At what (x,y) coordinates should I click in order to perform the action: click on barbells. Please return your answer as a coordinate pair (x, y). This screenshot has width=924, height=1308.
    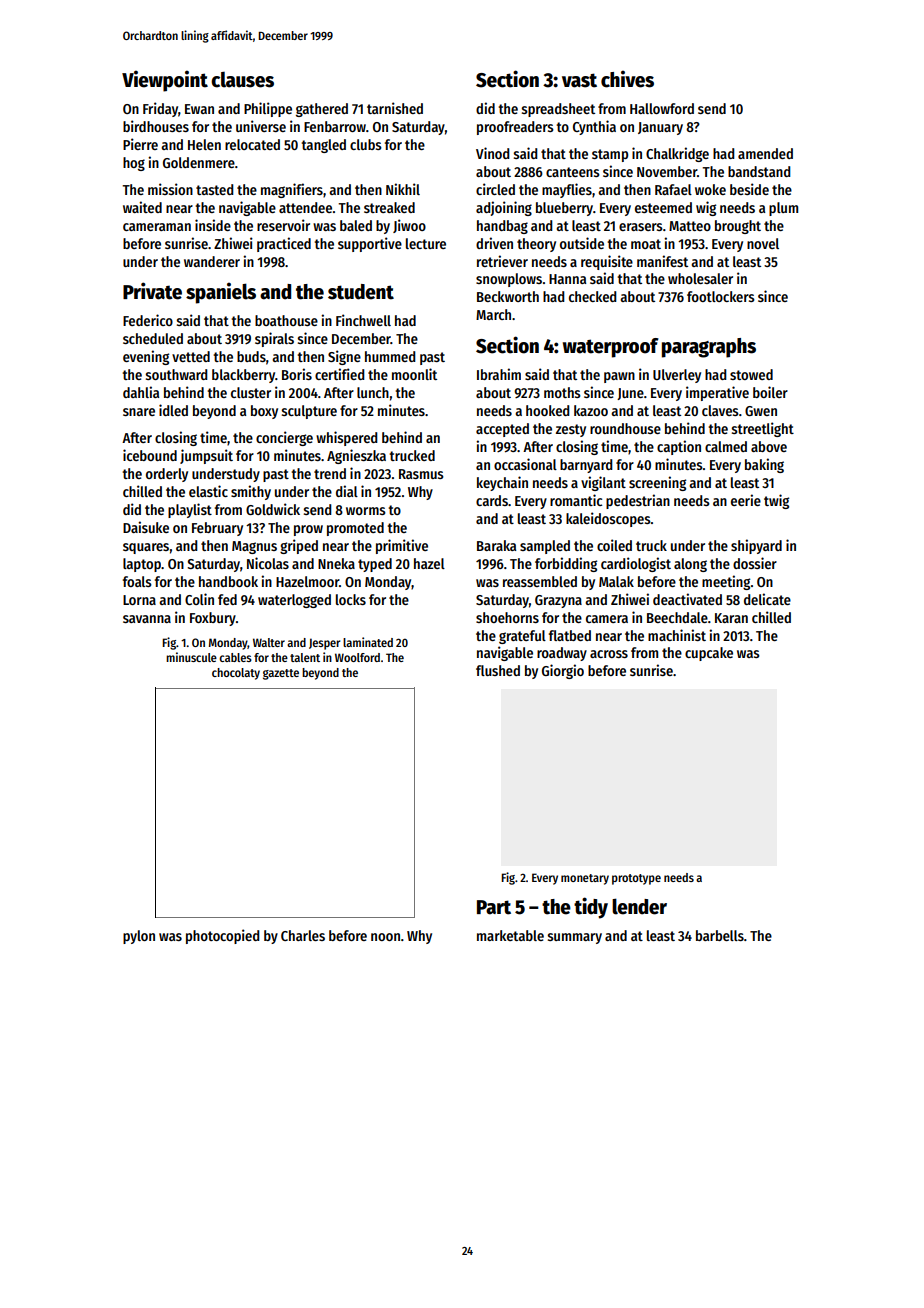
    Looking at the image, I should click on (720, 935).
